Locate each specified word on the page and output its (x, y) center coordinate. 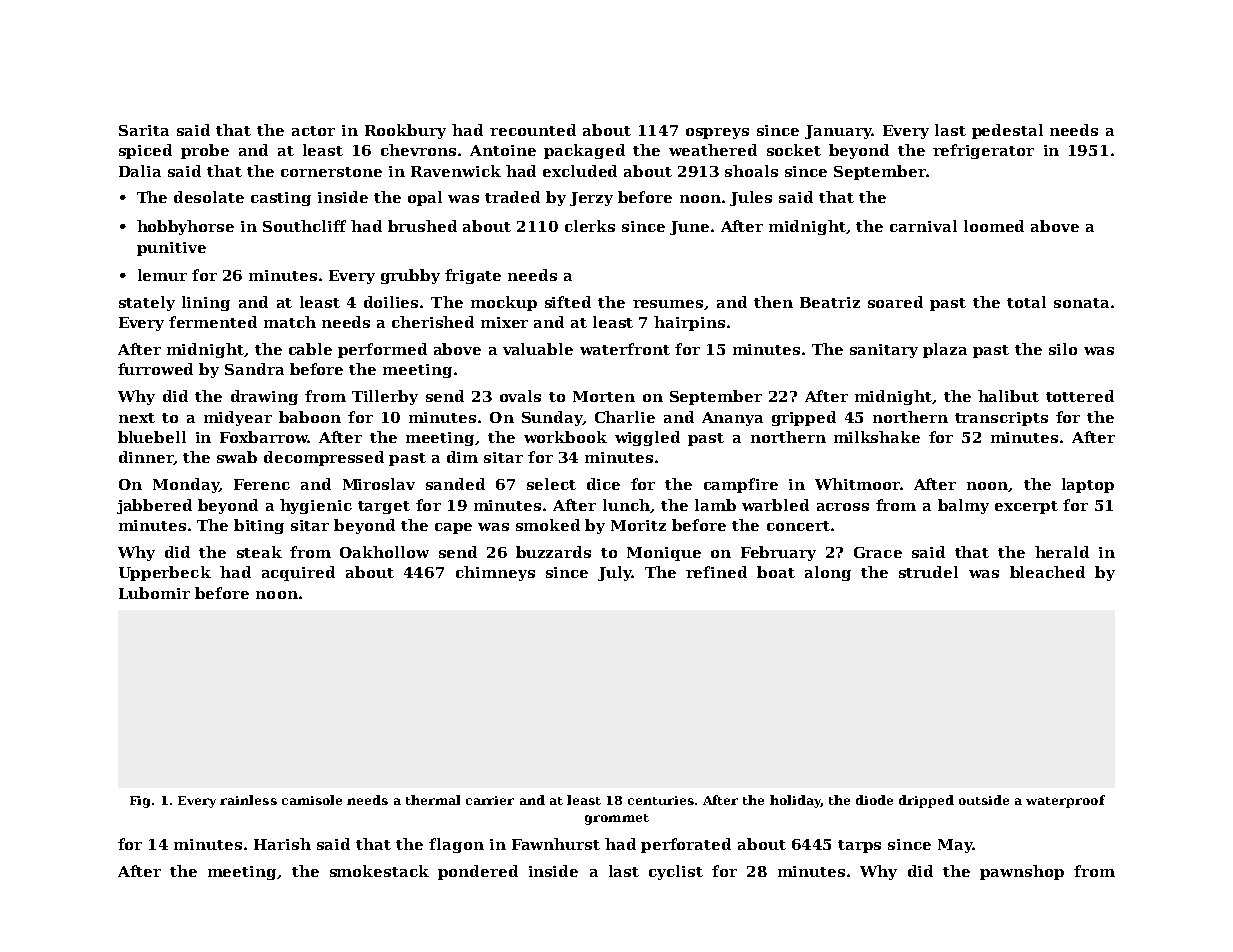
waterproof (1065, 801)
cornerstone (331, 172)
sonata (1081, 303)
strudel (928, 572)
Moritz (638, 525)
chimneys (495, 573)
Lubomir (154, 593)
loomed (994, 226)
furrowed (155, 369)
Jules (751, 198)
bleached (1047, 572)
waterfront (625, 349)
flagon (456, 845)
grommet (617, 819)
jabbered (154, 506)
